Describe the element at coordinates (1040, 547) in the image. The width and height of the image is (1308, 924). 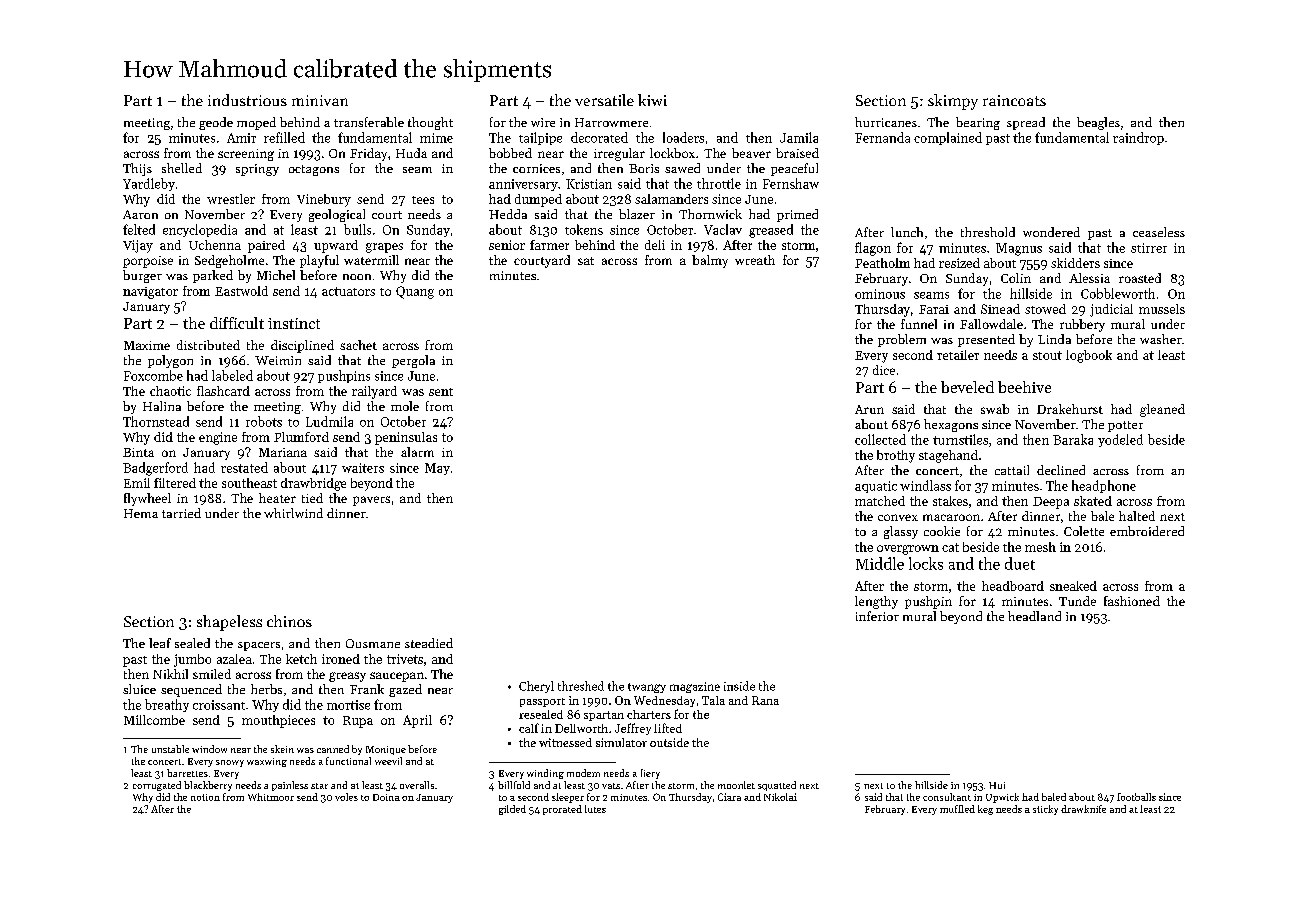
I see `mesh` at that location.
